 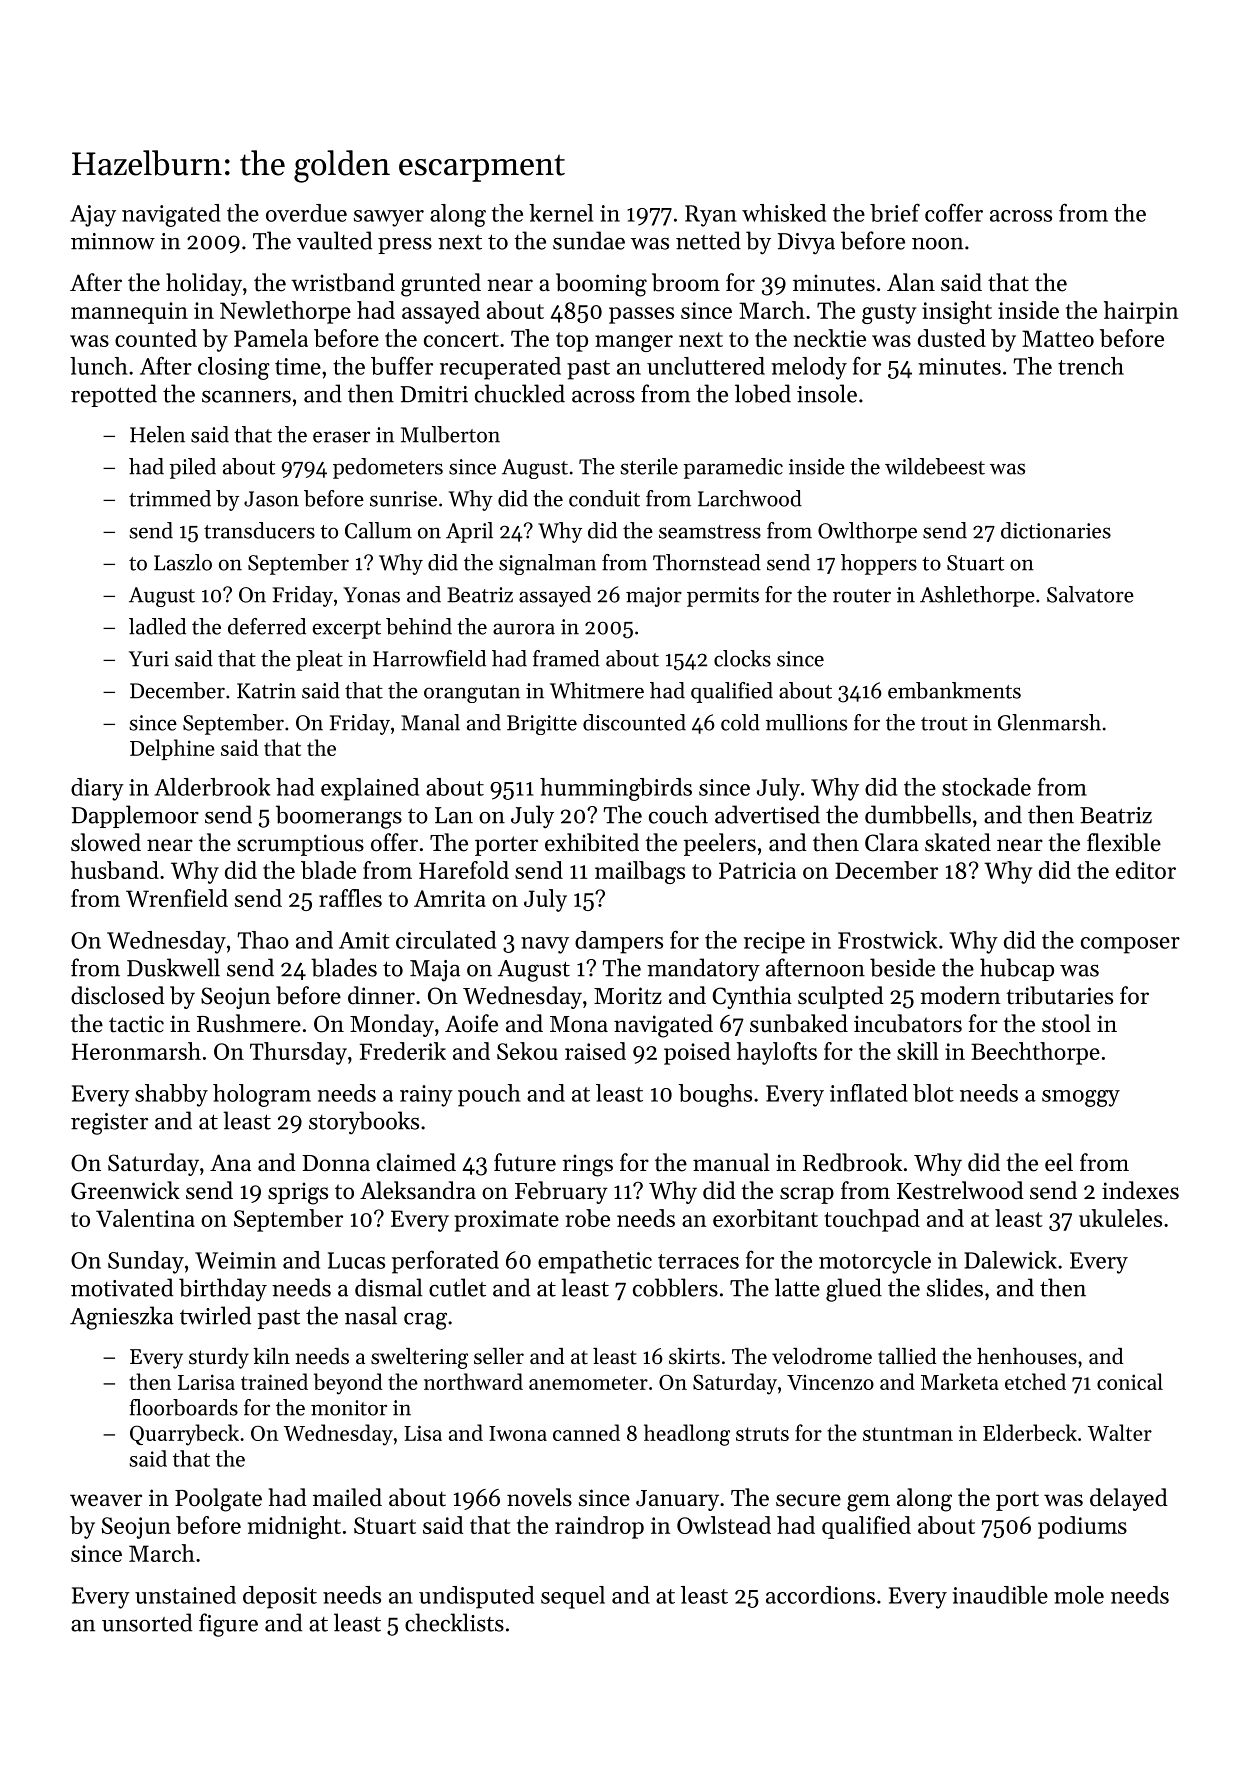 What do you see at coordinates (389, 218) in the document?
I see `sawyer` at bounding box center [389, 218].
